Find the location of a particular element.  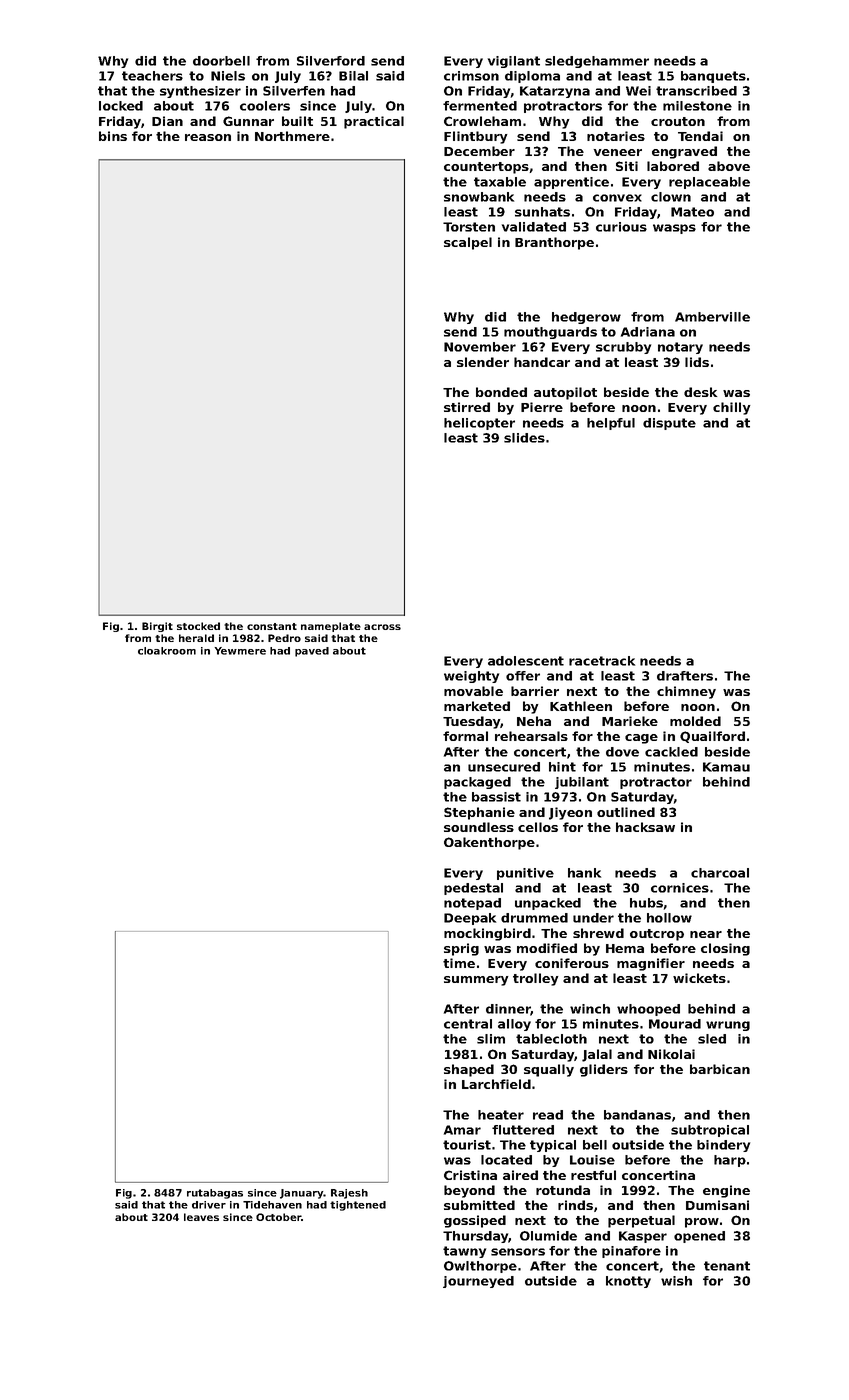

formal is located at coordinates (465, 736).
